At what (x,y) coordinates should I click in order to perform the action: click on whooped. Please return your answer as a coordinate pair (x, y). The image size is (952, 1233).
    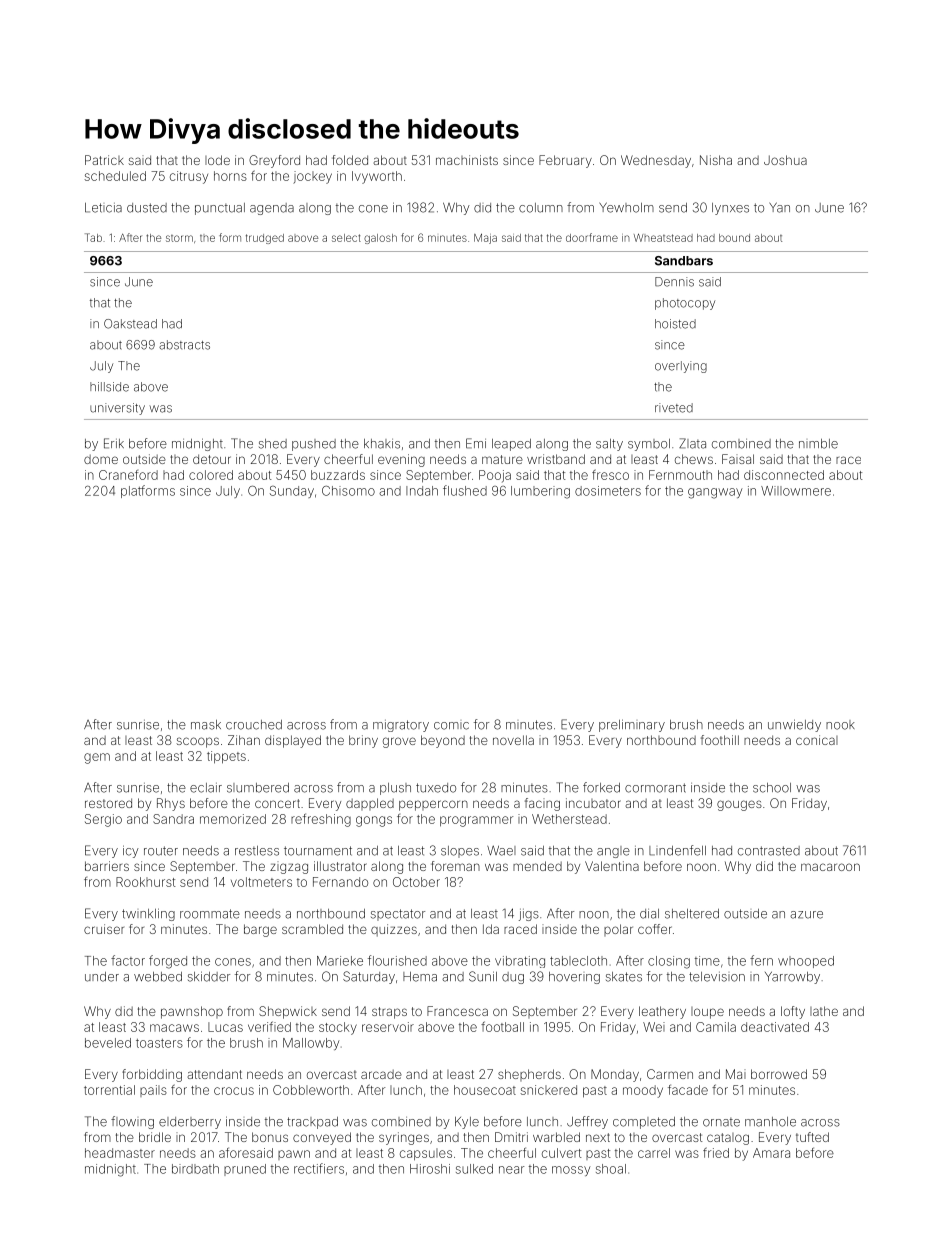
    Looking at the image, I should click on (806, 962).
